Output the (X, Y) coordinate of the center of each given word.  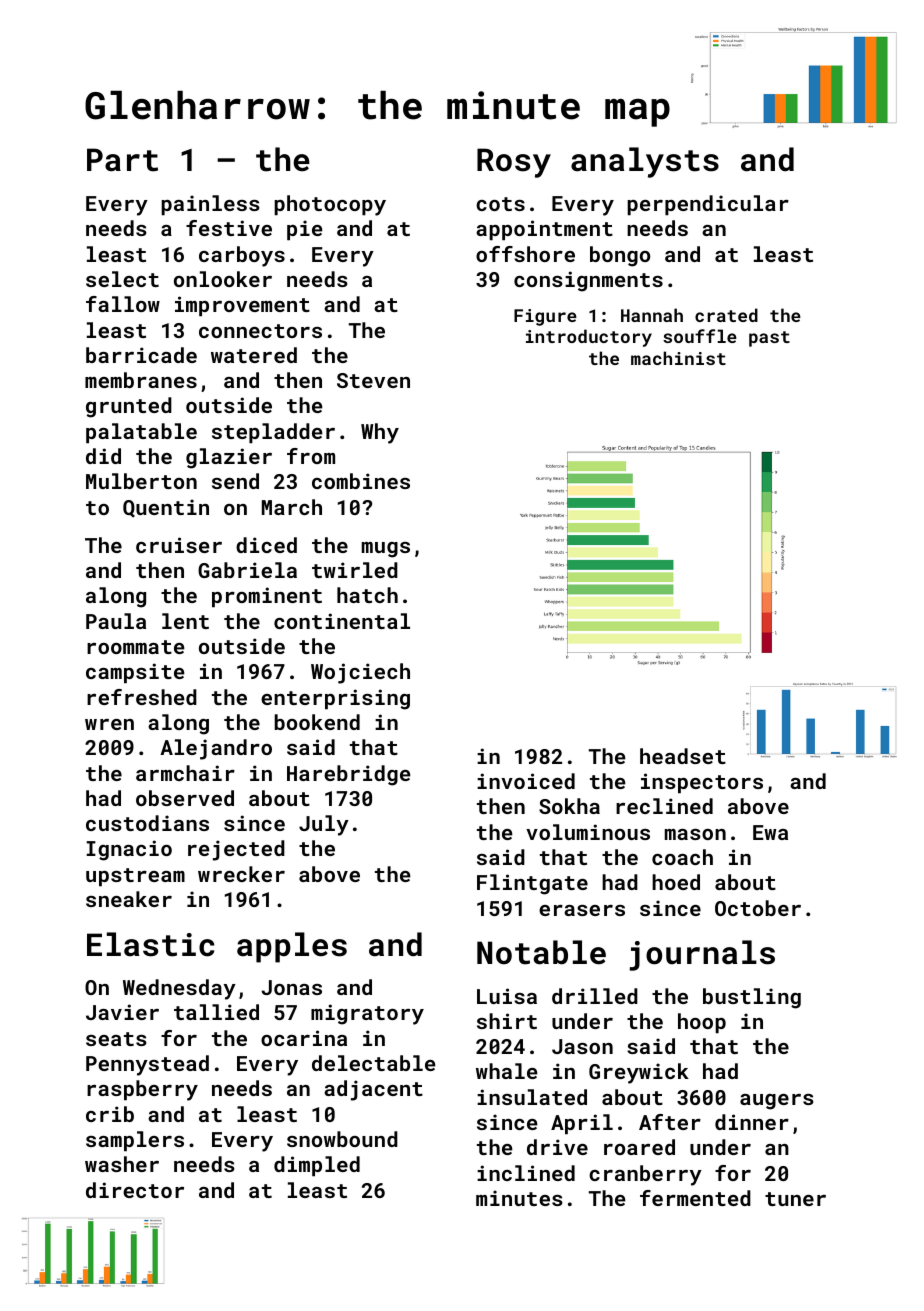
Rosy (514, 163)
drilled (595, 996)
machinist (678, 358)
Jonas (291, 987)
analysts (645, 162)
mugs (386, 550)
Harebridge (349, 775)
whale (507, 1071)
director (135, 1190)
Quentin (166, 508)
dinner (752, 1122)
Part (122, 160)
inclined (526, 1173)
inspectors (702, 783)
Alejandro (216, 749)
